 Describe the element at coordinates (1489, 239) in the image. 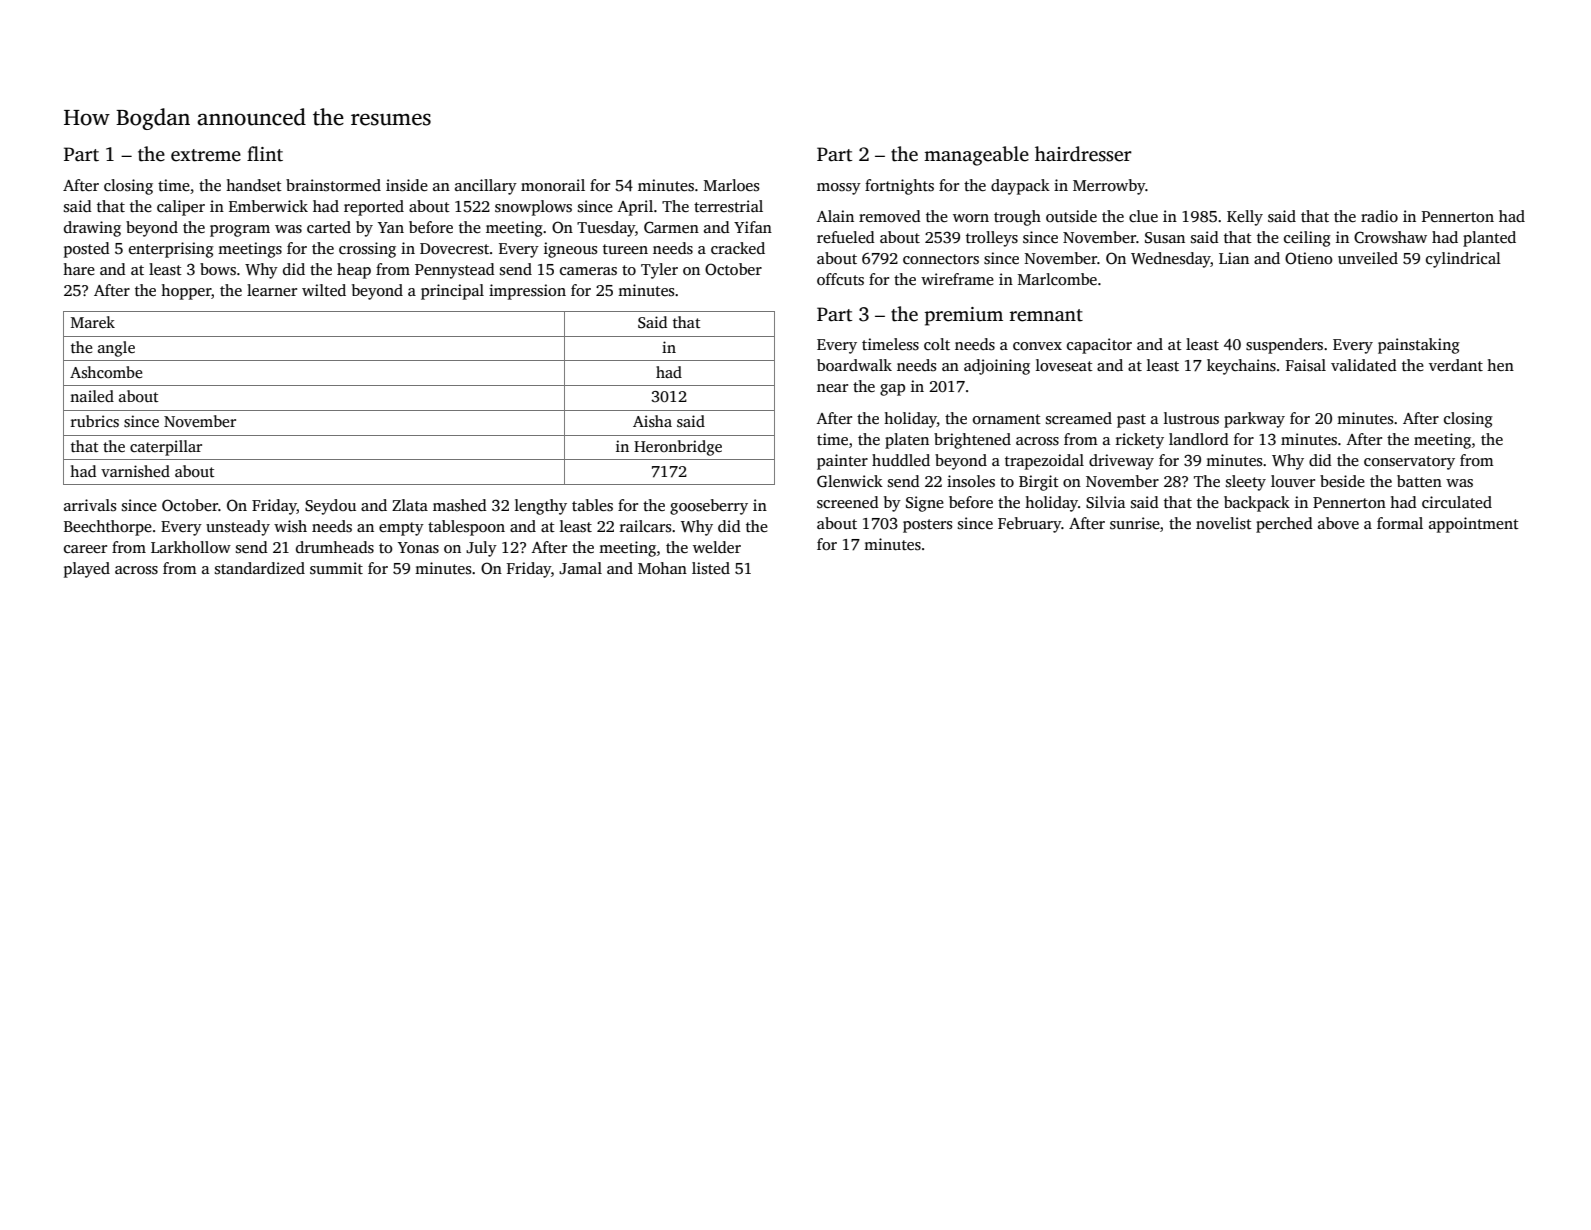

I see `planted` at that location.
